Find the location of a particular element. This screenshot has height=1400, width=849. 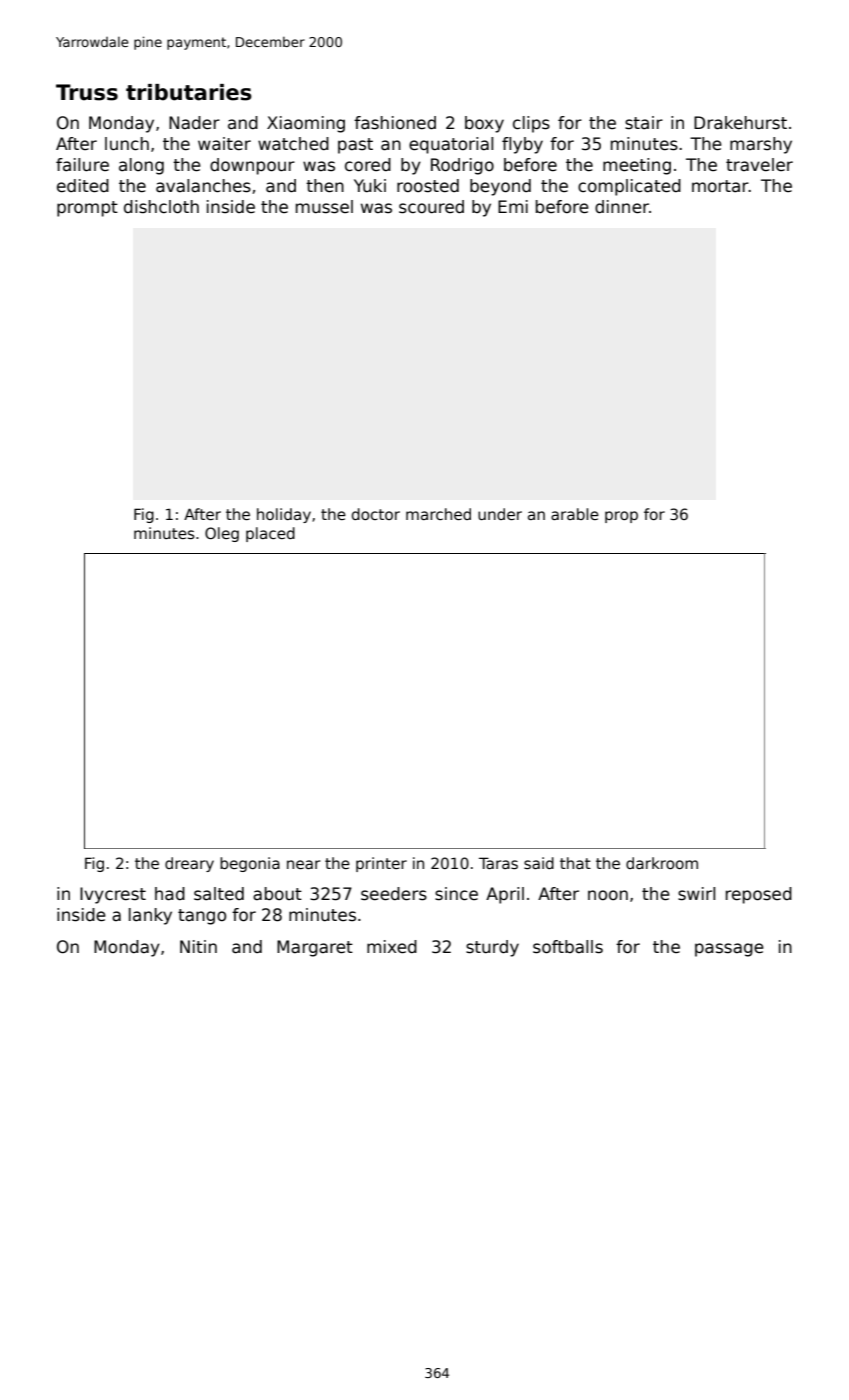

since is located at coordinates (456, 894).
